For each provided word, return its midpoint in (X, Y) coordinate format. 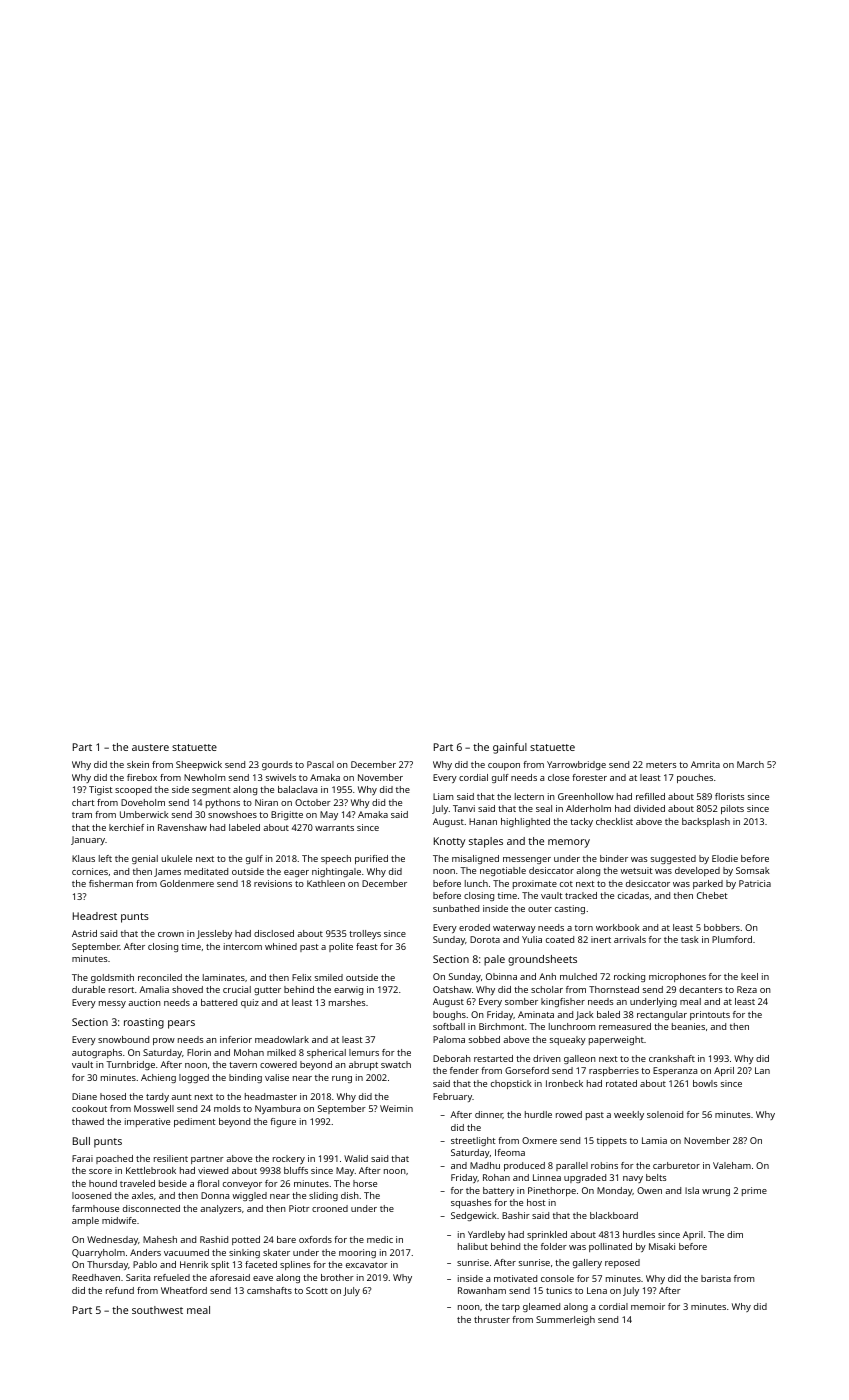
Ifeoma (510, 1152)
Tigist (101, 790)
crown (171, 934)
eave (263, 1278)
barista (716, 1278)
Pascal (320, 764)
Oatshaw (452, 989)
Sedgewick (474, 1216)
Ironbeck (564, 1083)
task (690, 939)
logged (194, 1078)
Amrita (705, 764)
